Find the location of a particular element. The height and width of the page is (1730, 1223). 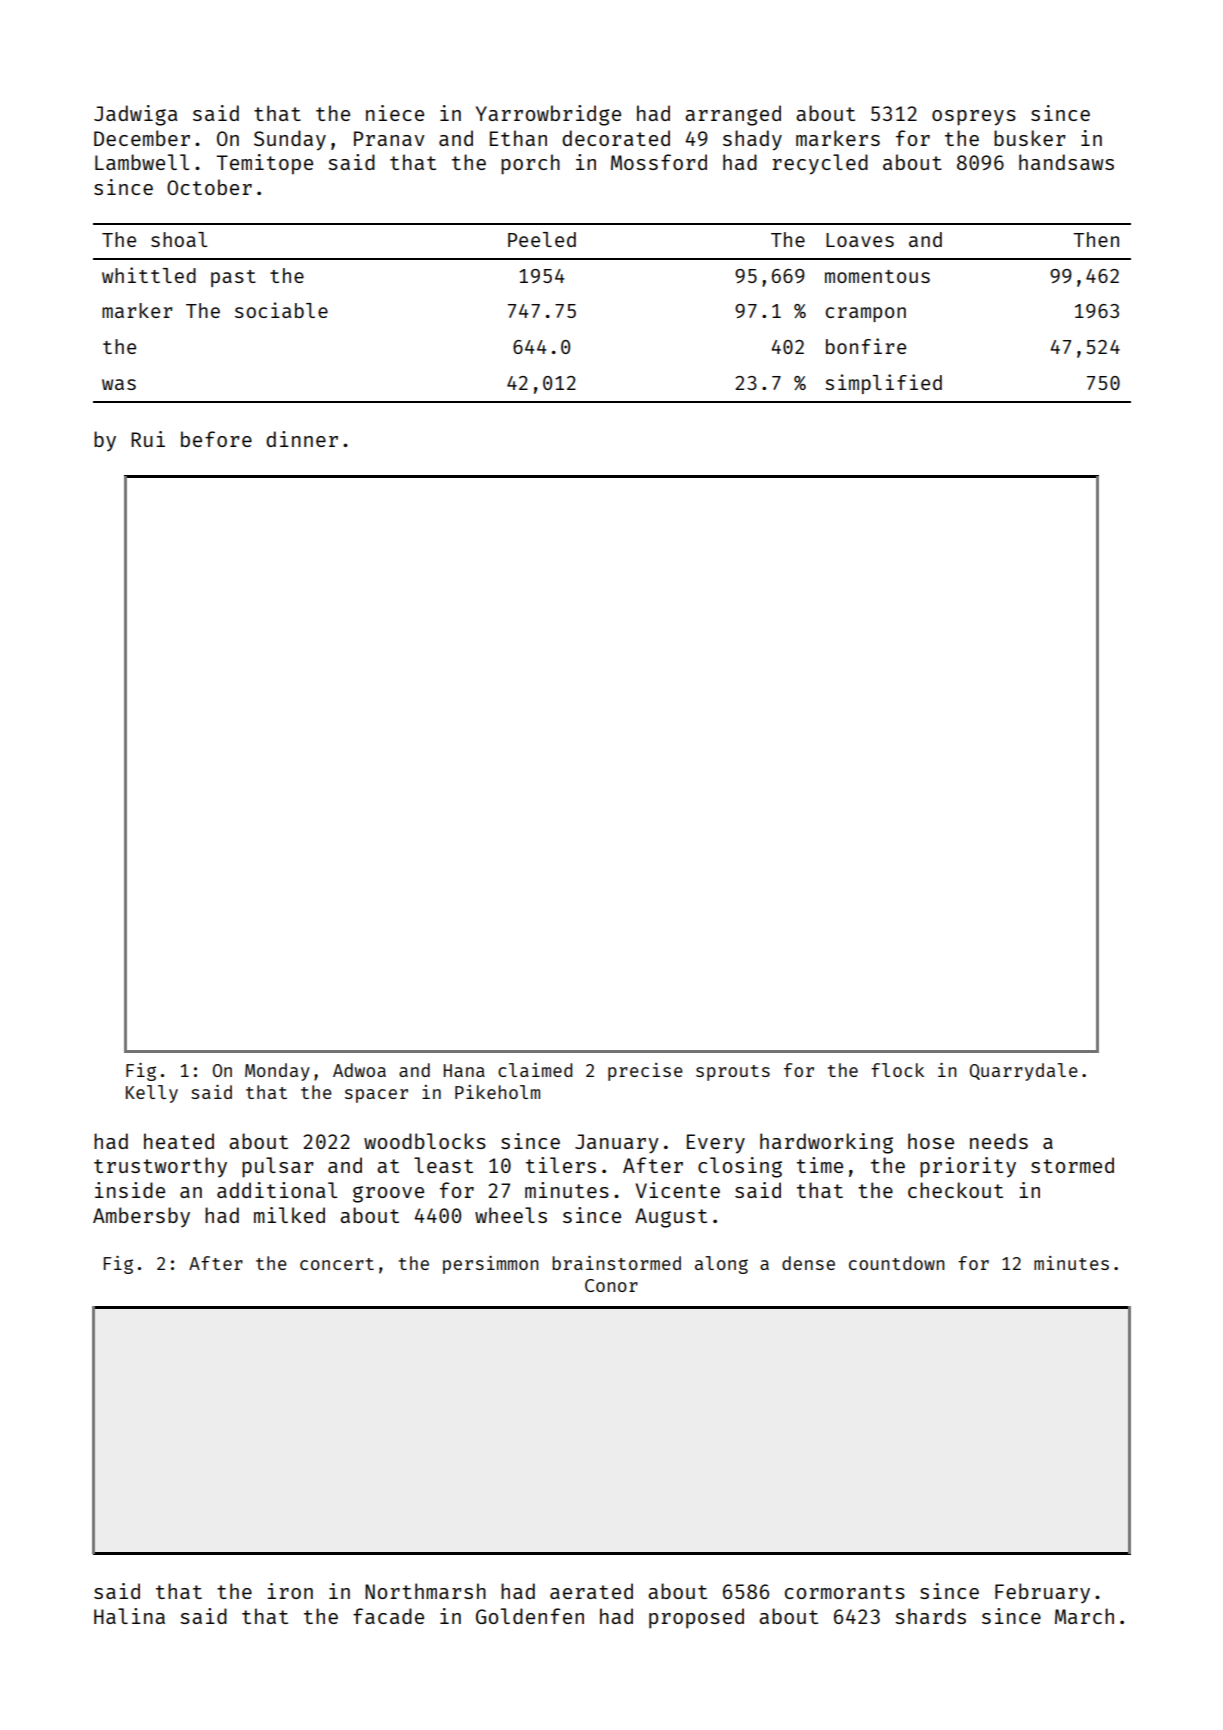

Lambwell is located at coordinates (142, 162).
